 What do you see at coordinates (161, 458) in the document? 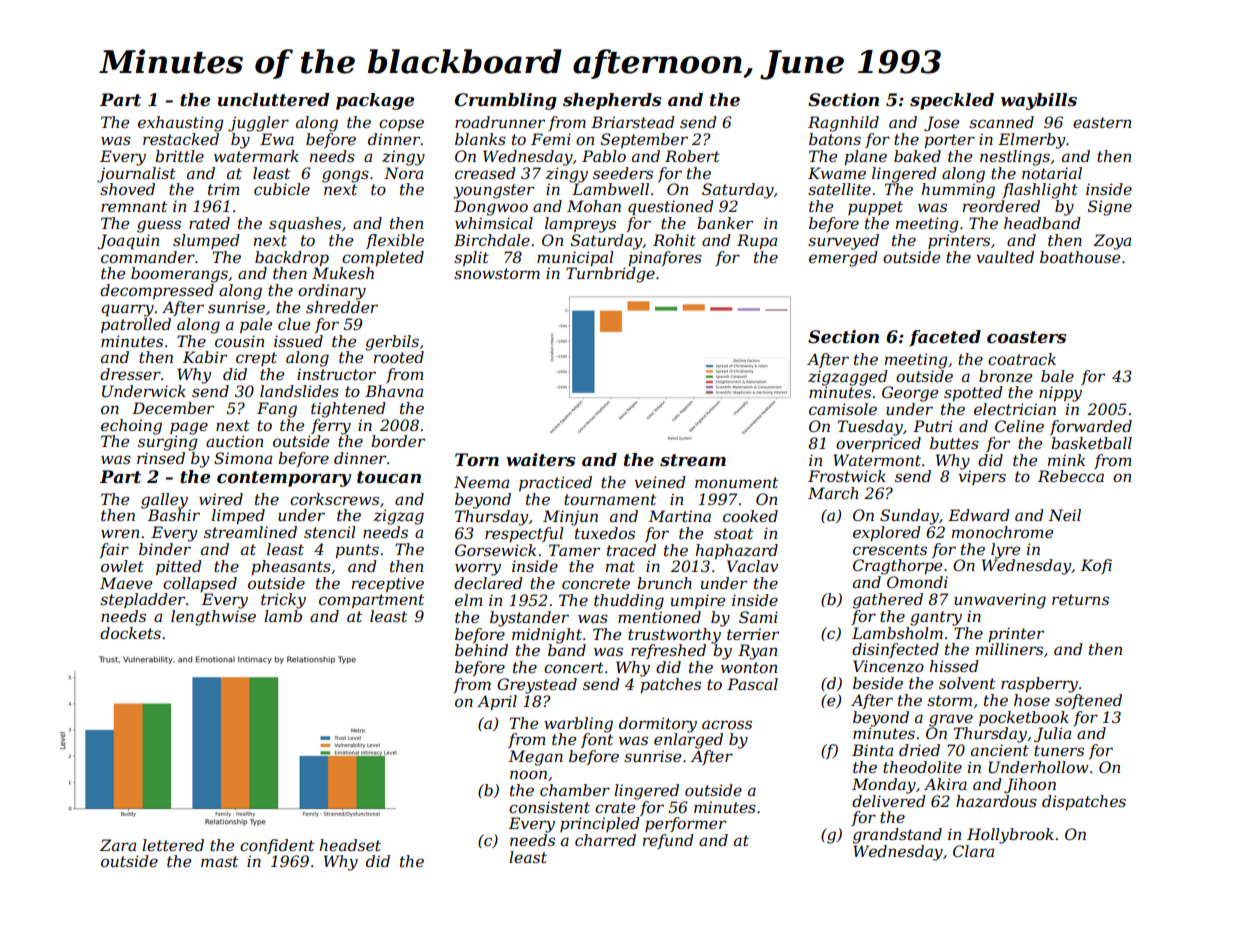
I see `rinsed` at bounding box center [161, 458].
